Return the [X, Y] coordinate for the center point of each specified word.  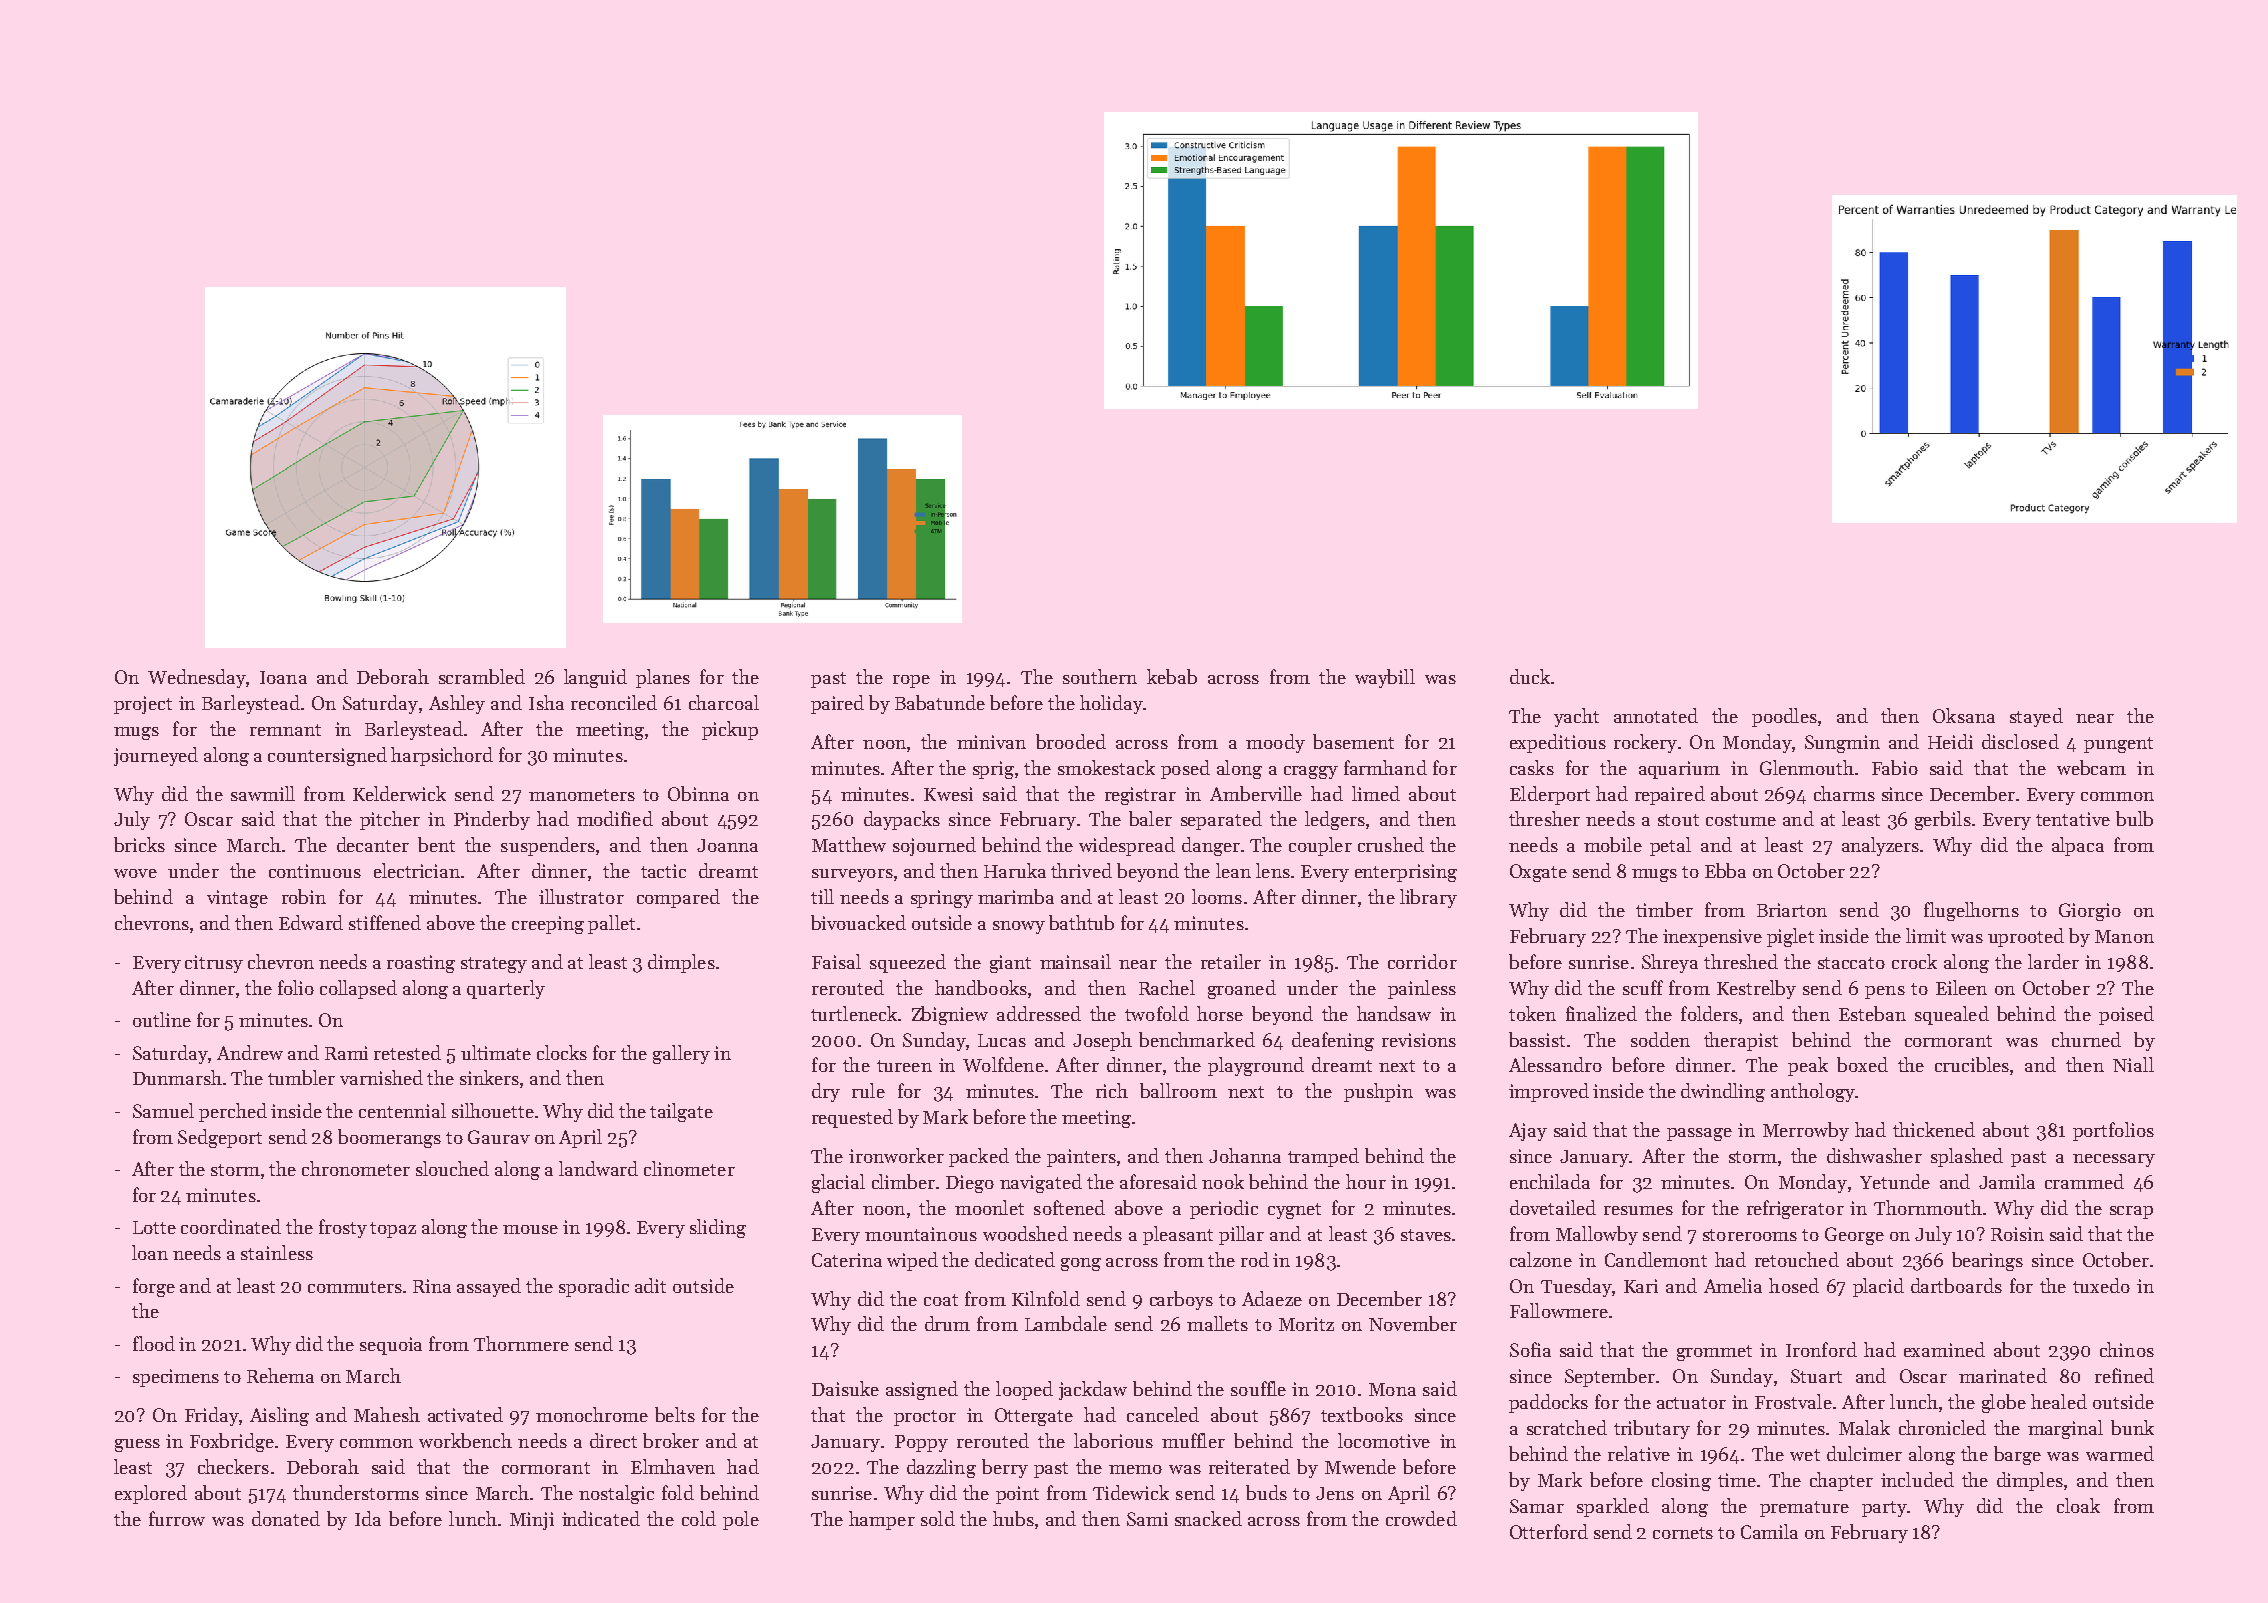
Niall [2133, 1064]
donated [286, 1518]
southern [1100, 676]
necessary [2114, 1160]
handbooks [981, 987]
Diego [970, 1184]
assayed [489, 1287]
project [143, 705]
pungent [2118, 745]
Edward [311, 922]
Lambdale [1066, 1323]
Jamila [2007, 1181]
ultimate [496, 1052]
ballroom [1178, 1090]
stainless [277, 1252]
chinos [2127, 1349]
